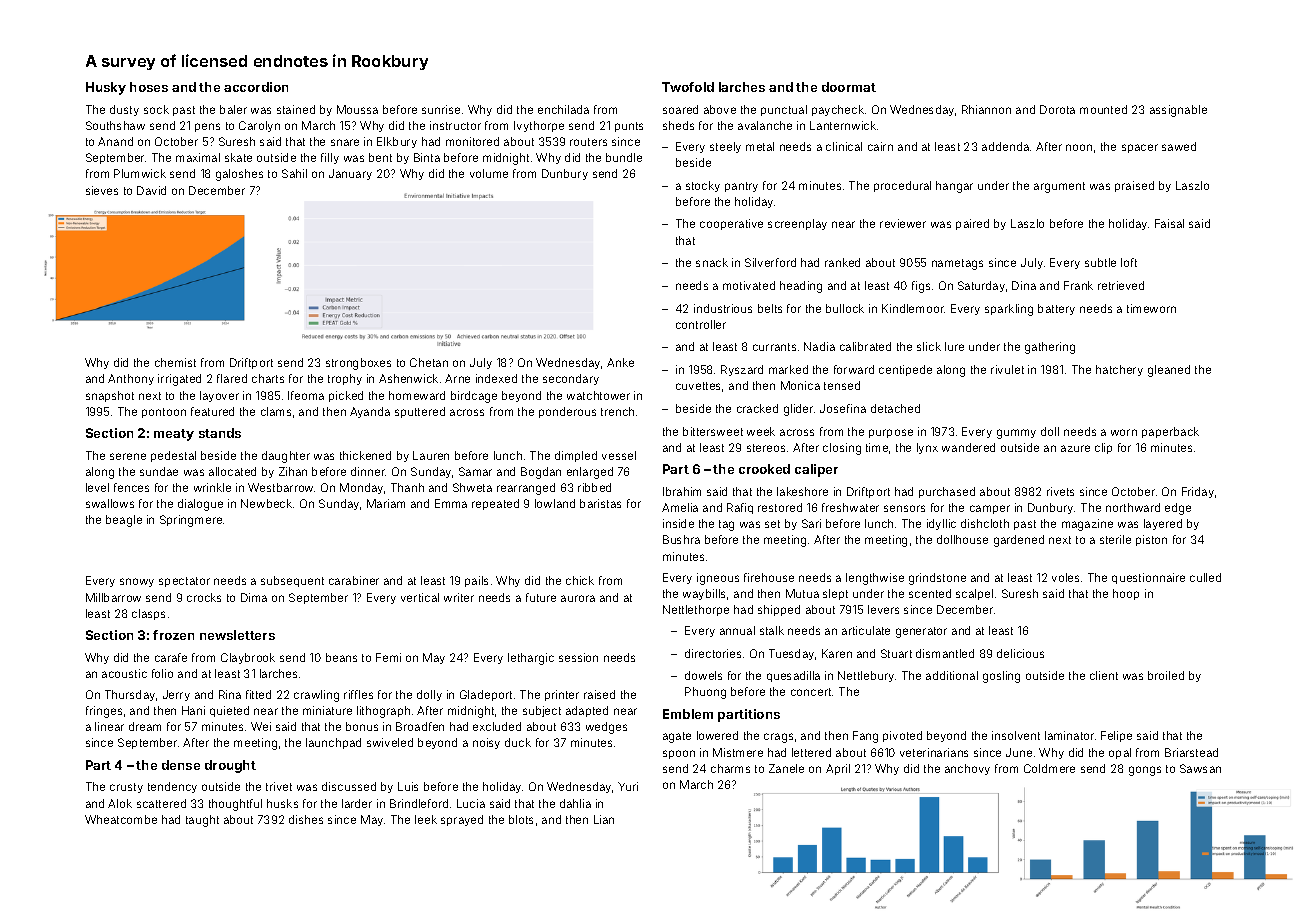 The height and width of the image is (924, 1308). Describe the element at coordinates (800, 385) in the image. I see `Monica` at that location.
